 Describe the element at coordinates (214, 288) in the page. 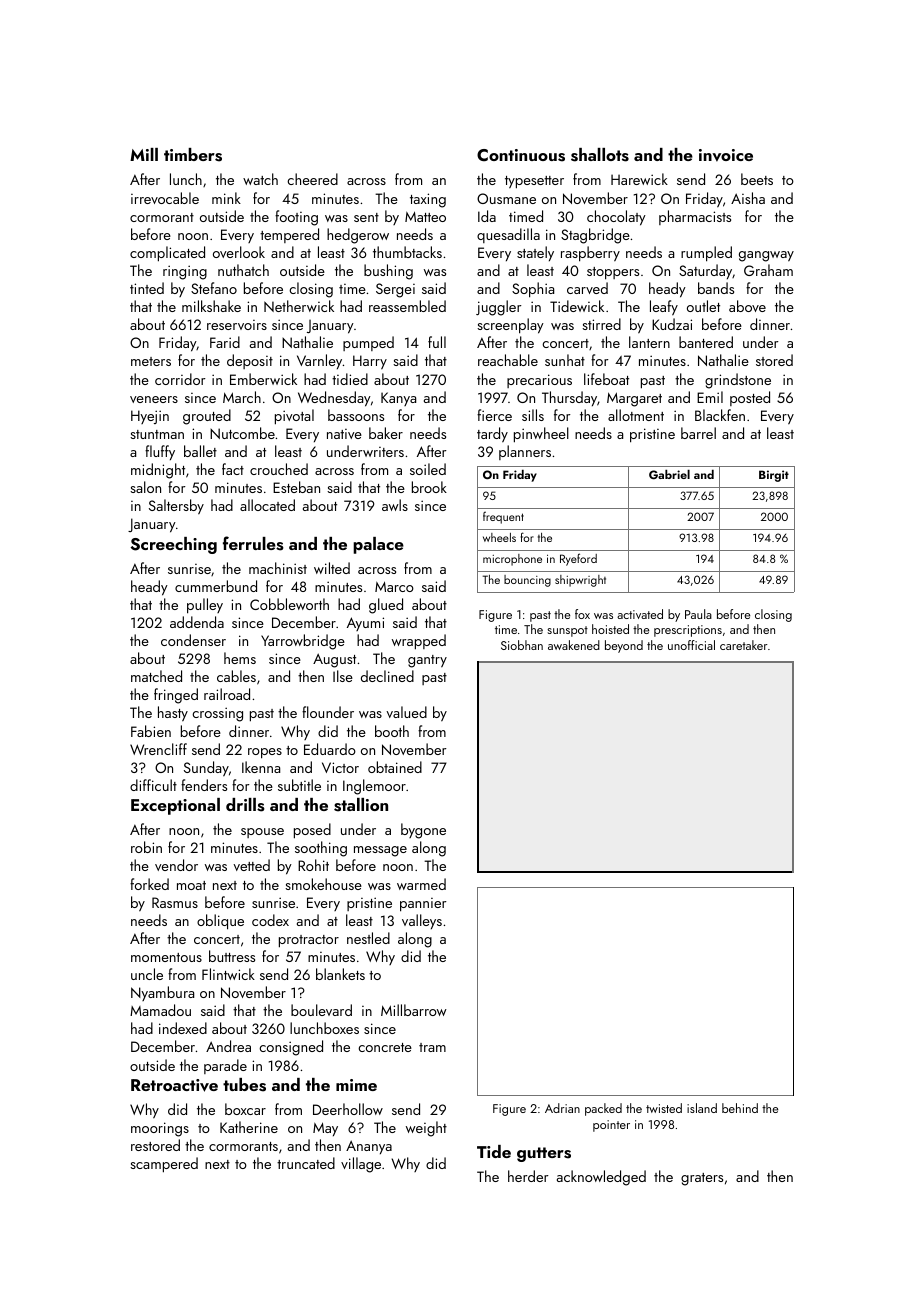

I see `Stefano` at that location.
